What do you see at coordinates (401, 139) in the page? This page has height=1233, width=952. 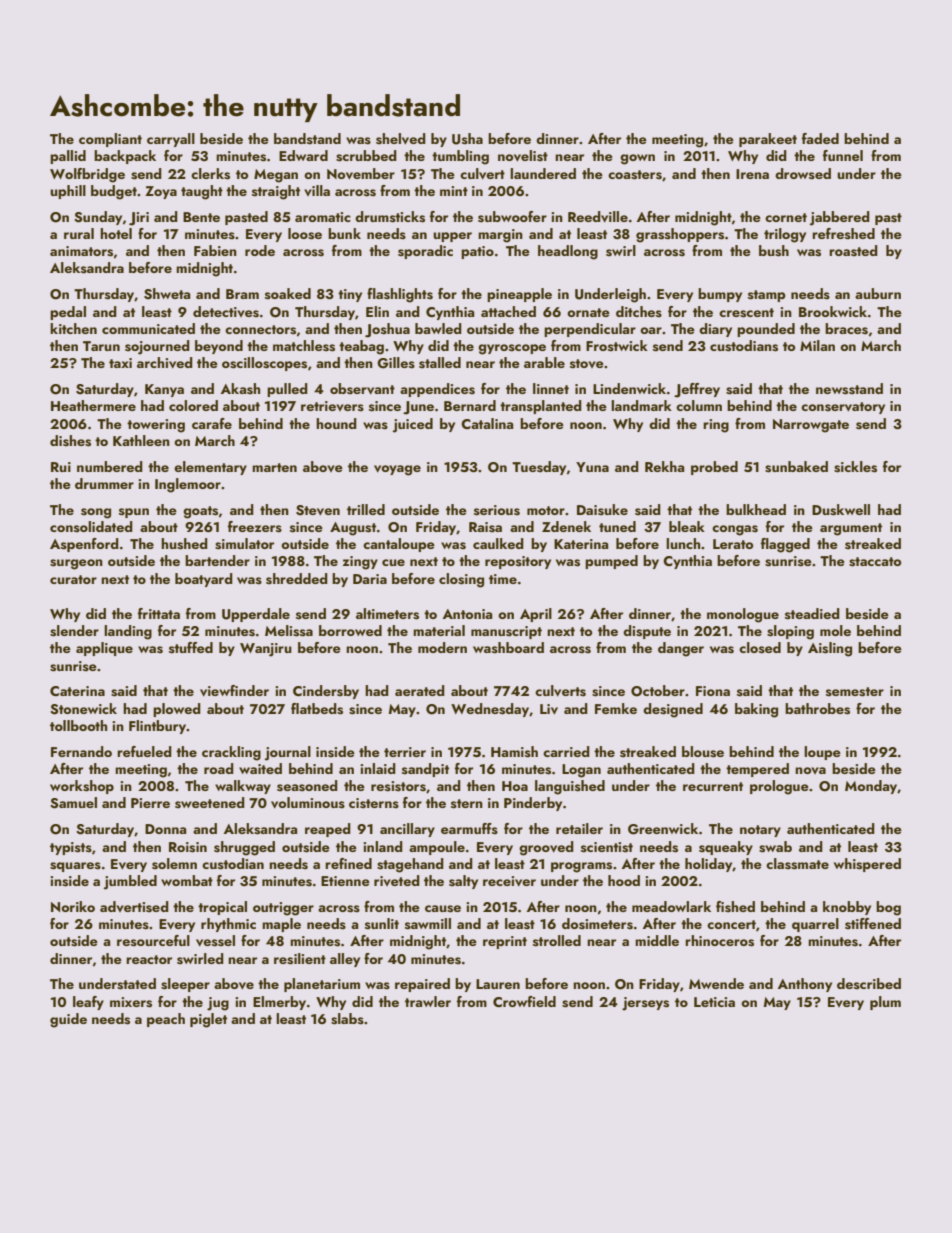 I see `shelved` at bounding box center [401, 139].
